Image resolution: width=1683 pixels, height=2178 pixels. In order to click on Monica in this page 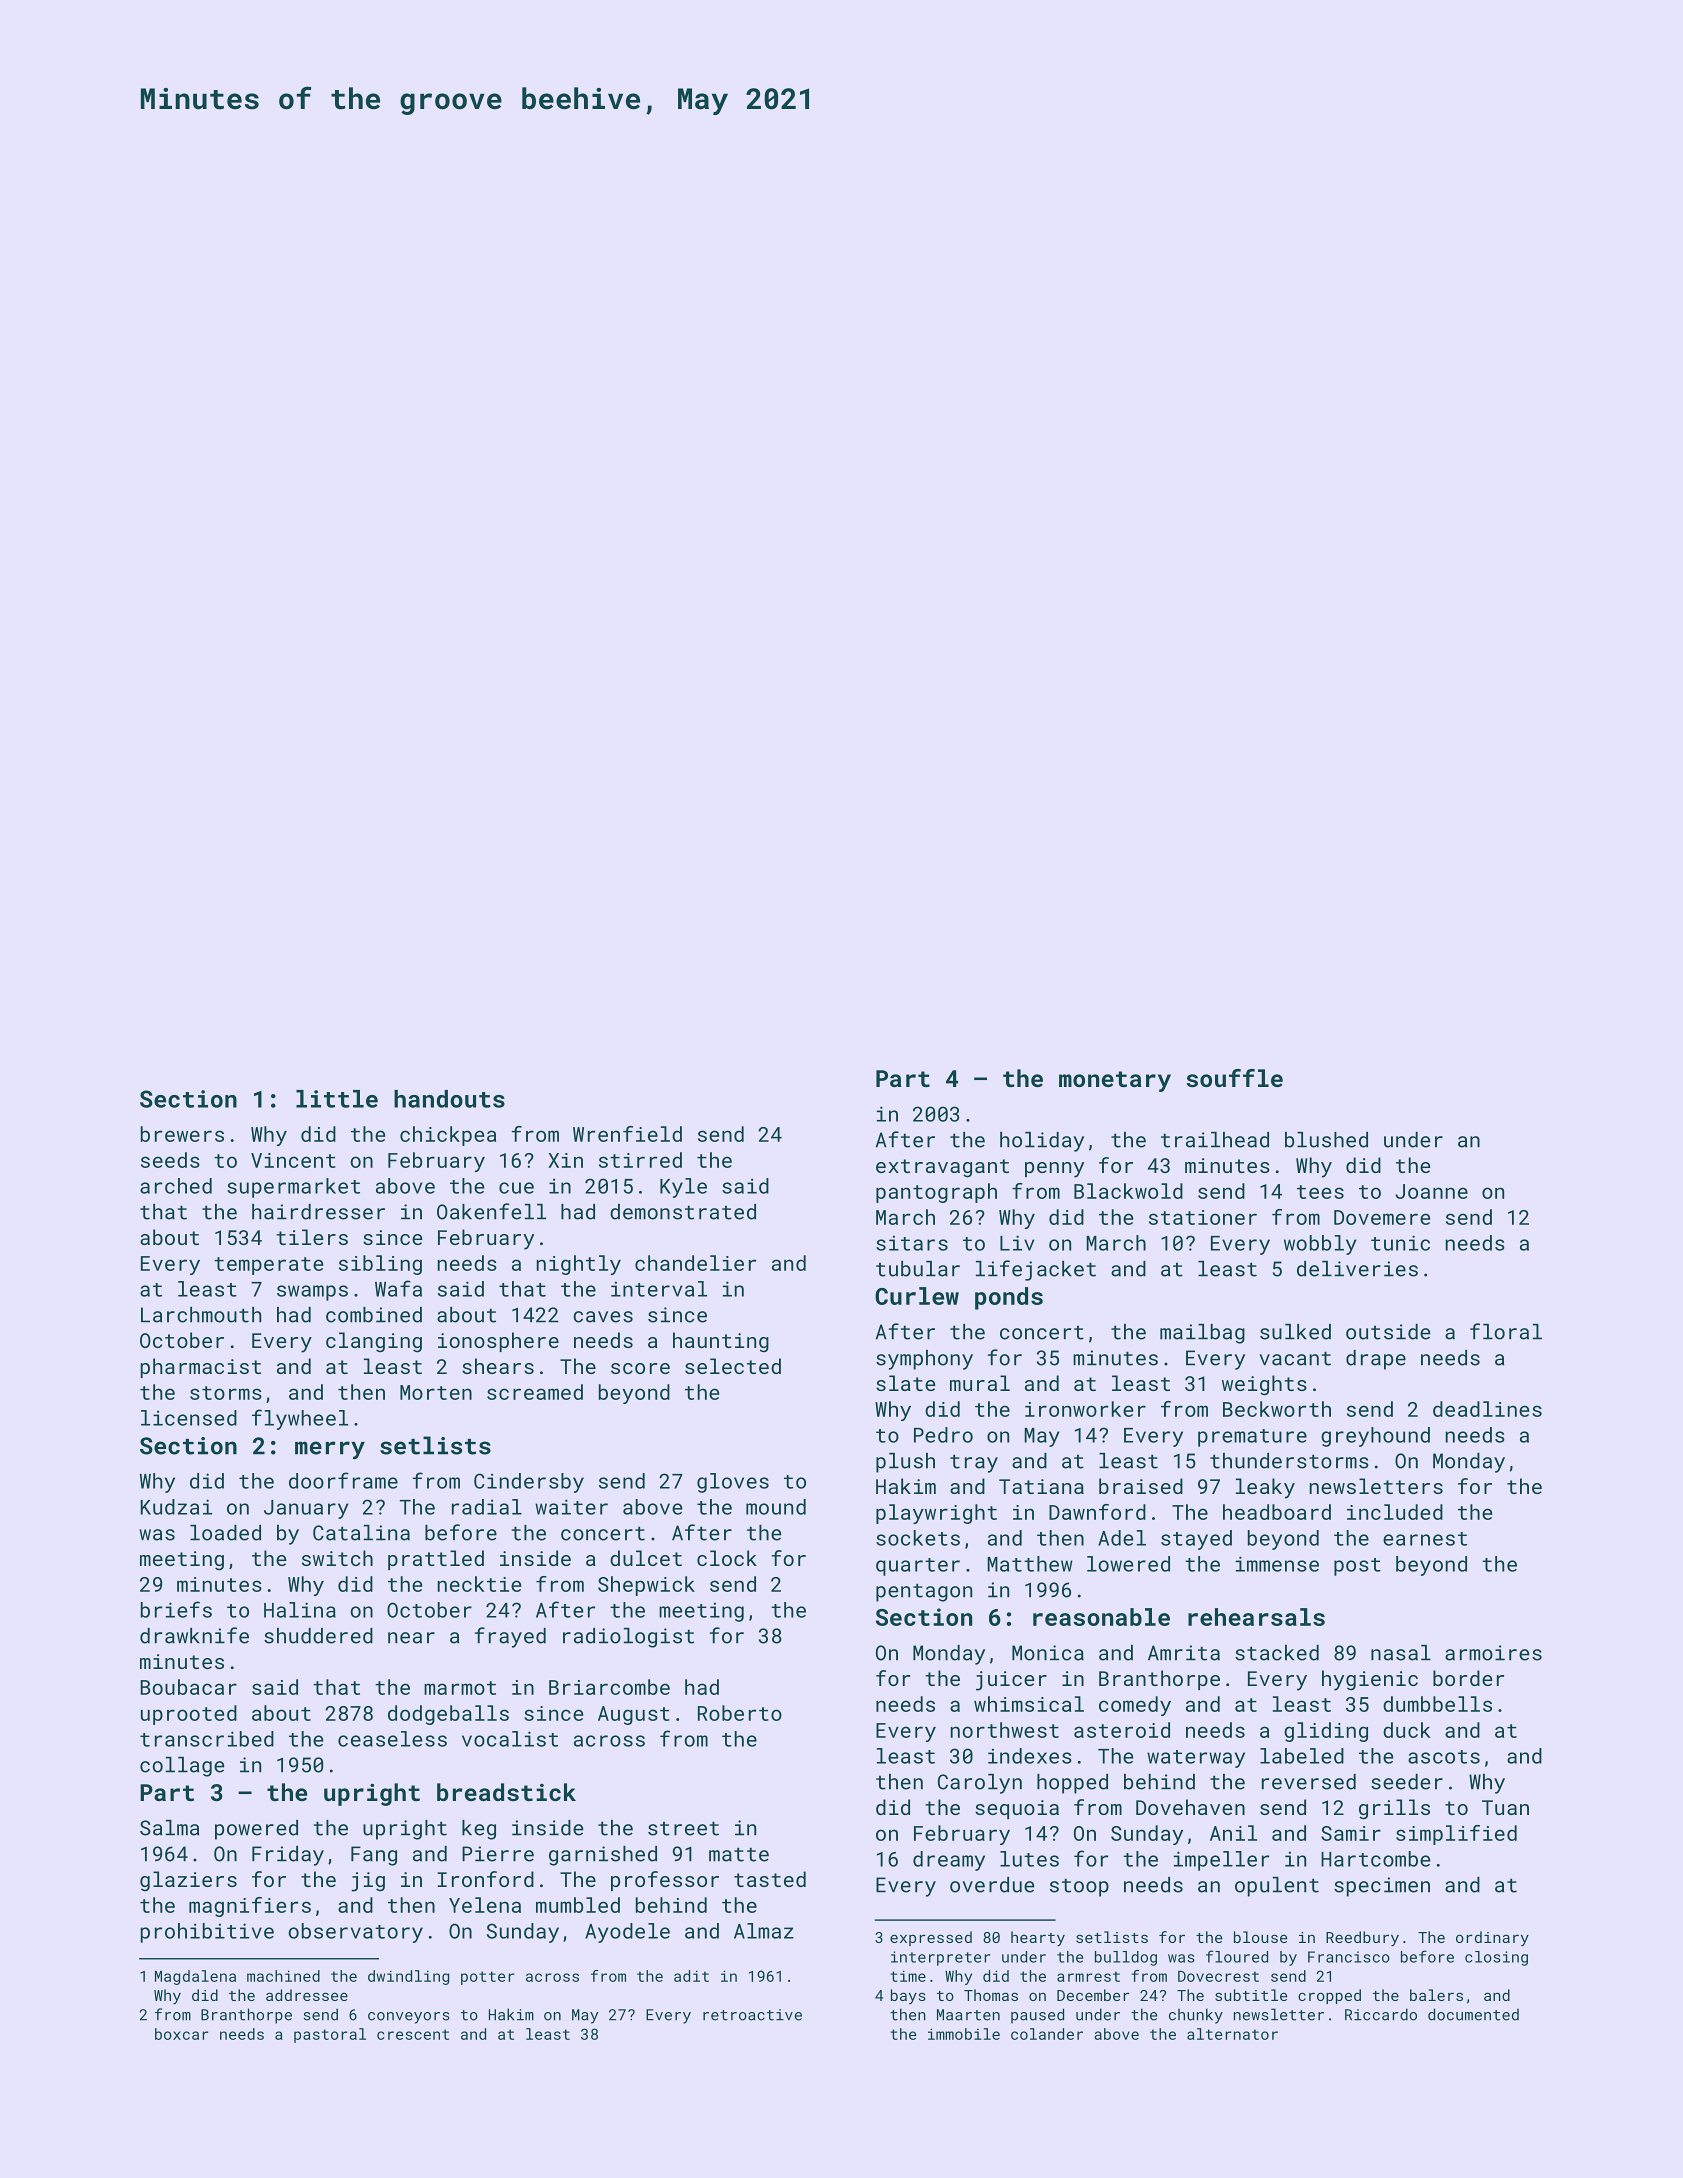, I will do `click(1048, 1653)`.
